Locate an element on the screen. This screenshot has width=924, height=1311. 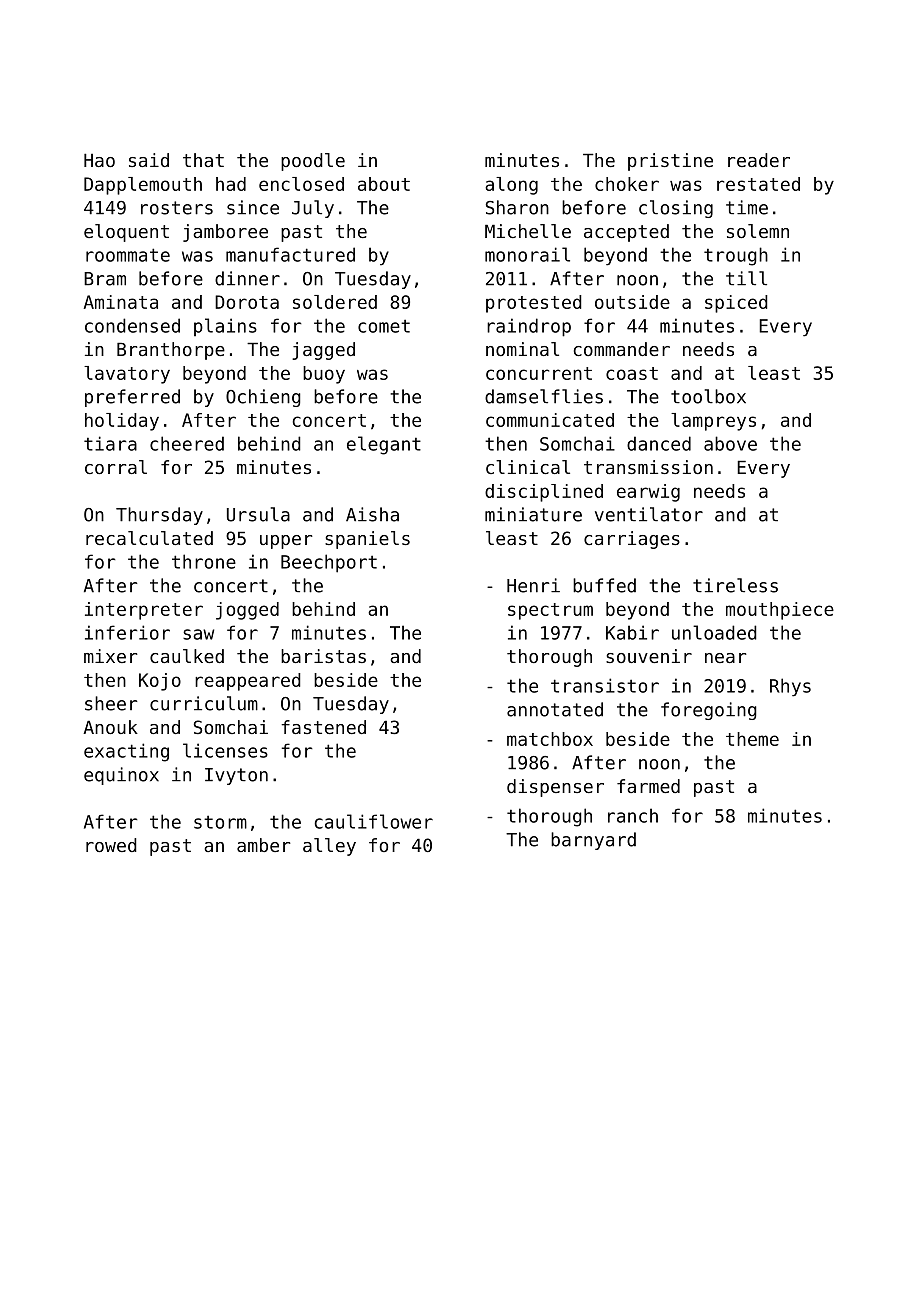
elegant is located at coordinates (384, 445).
